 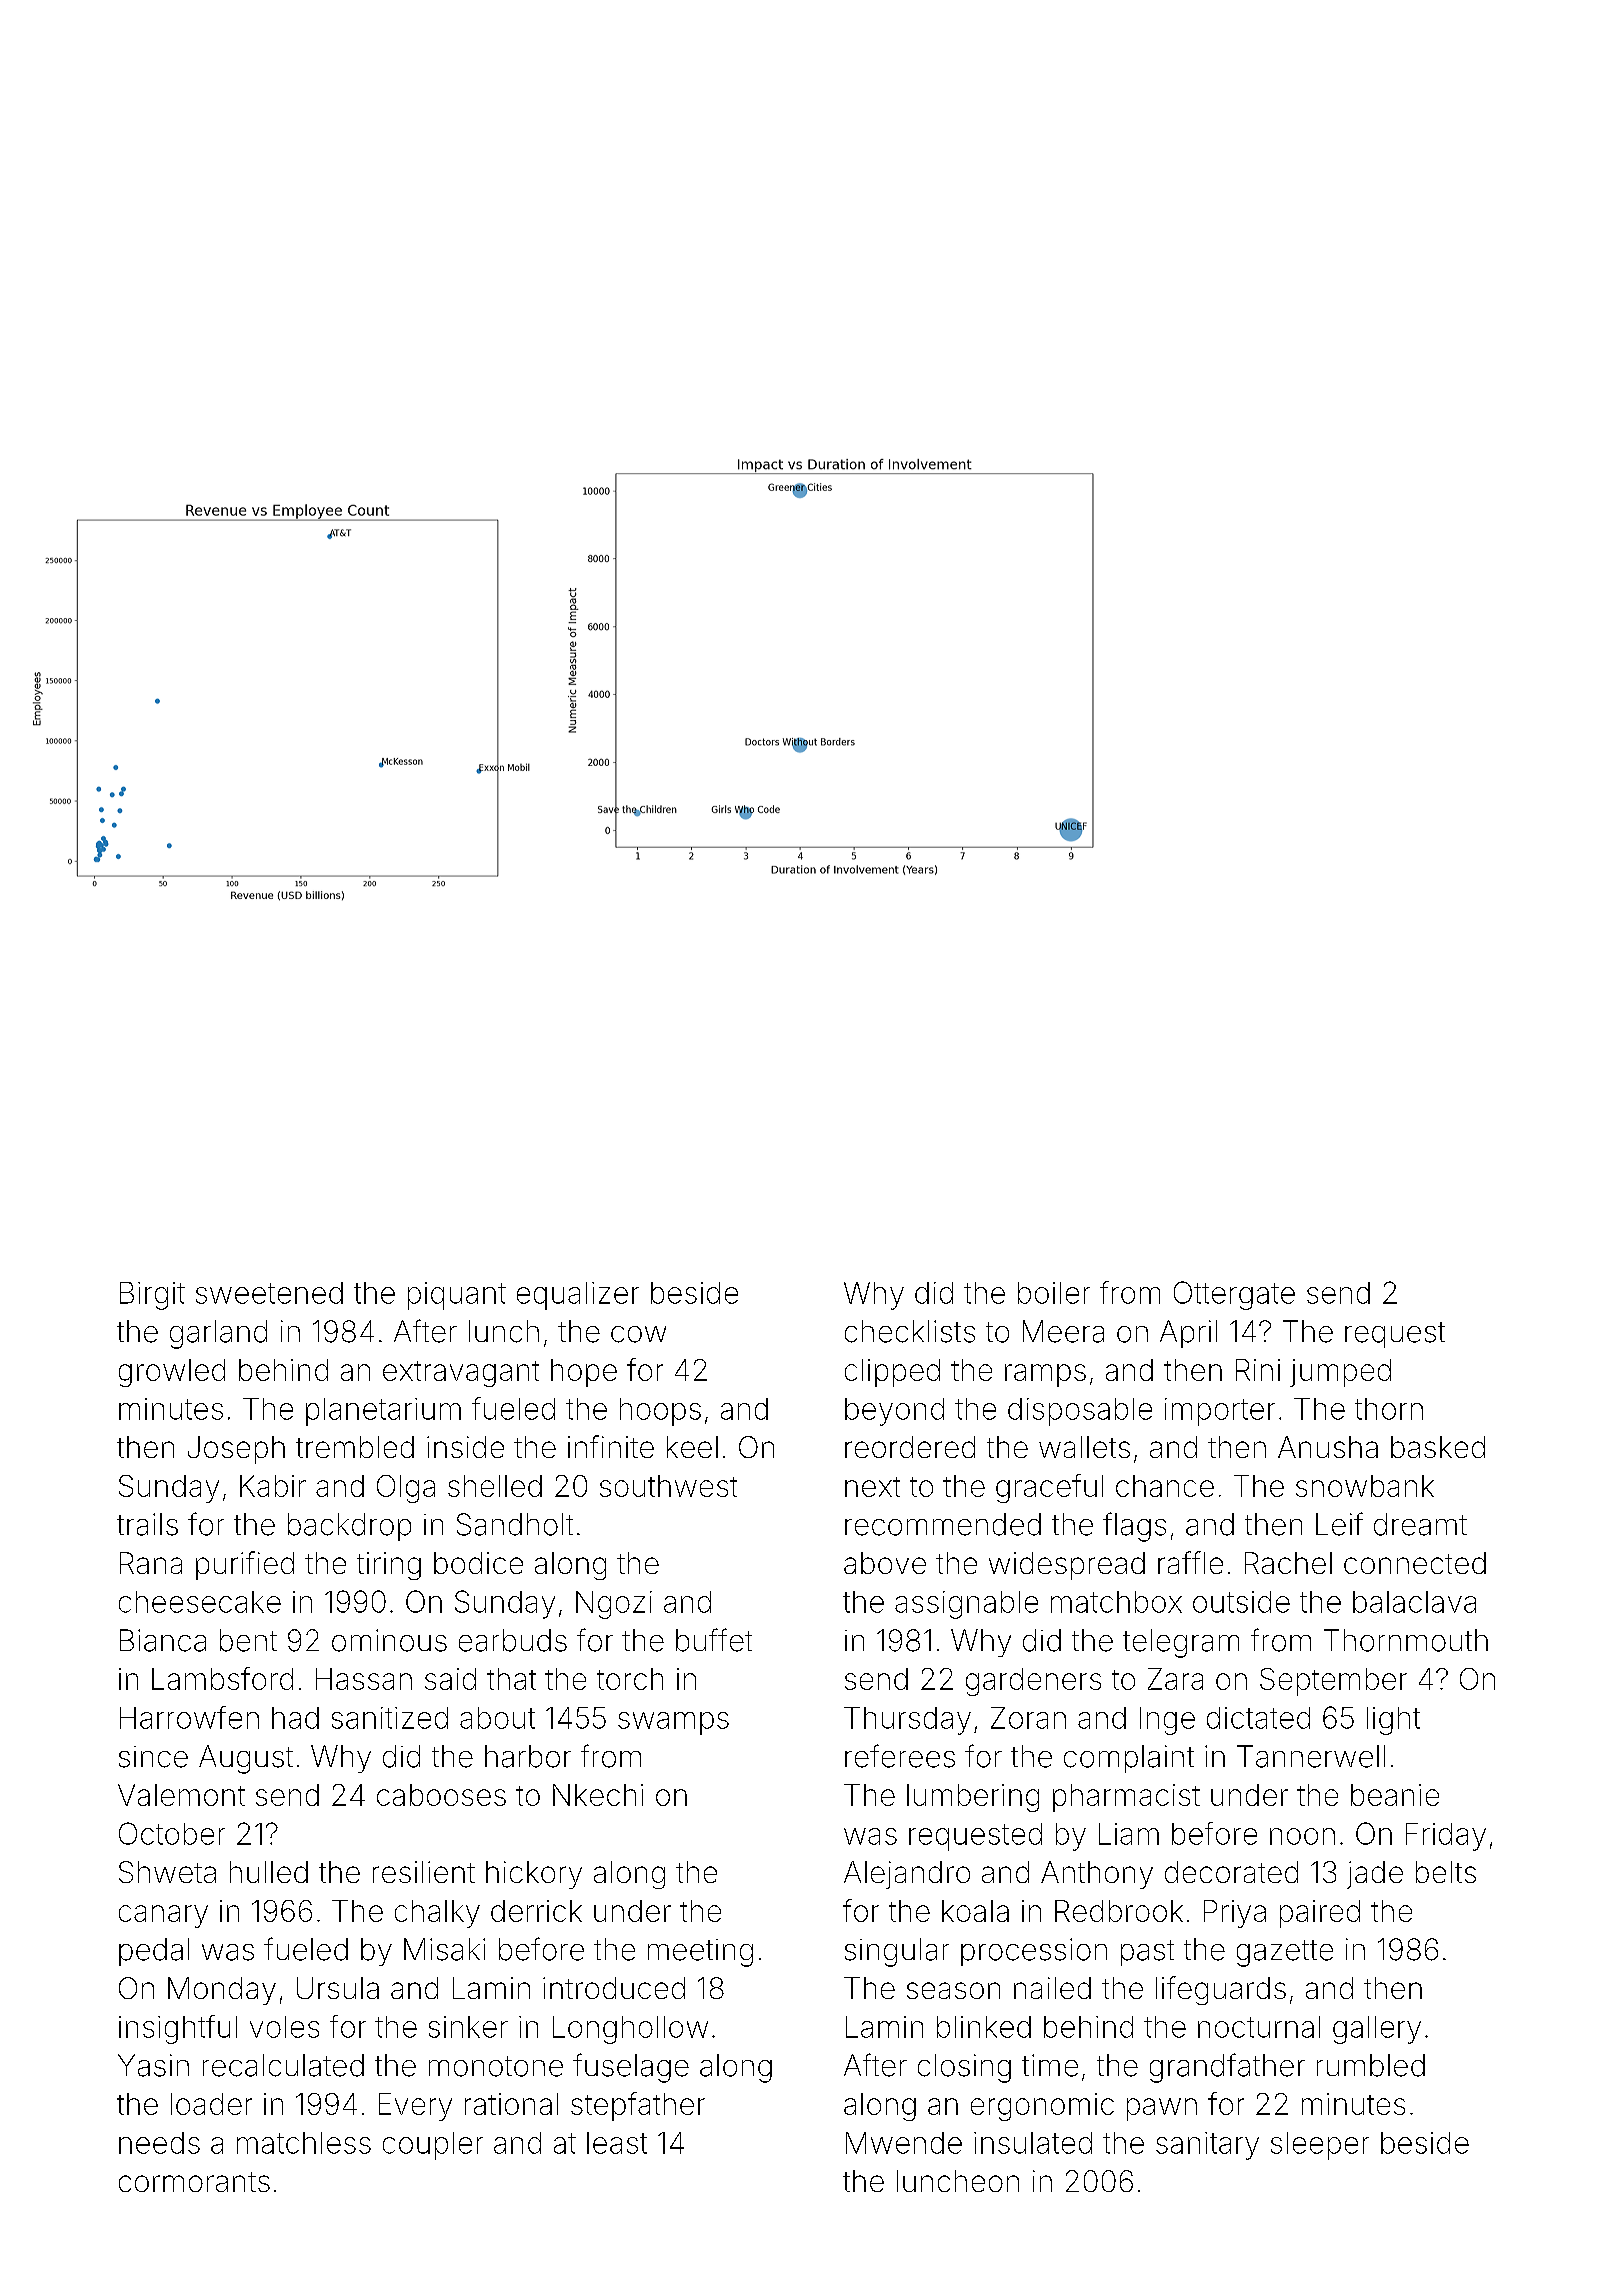 I want to click on ominous, so click(x=389, y=1640).
